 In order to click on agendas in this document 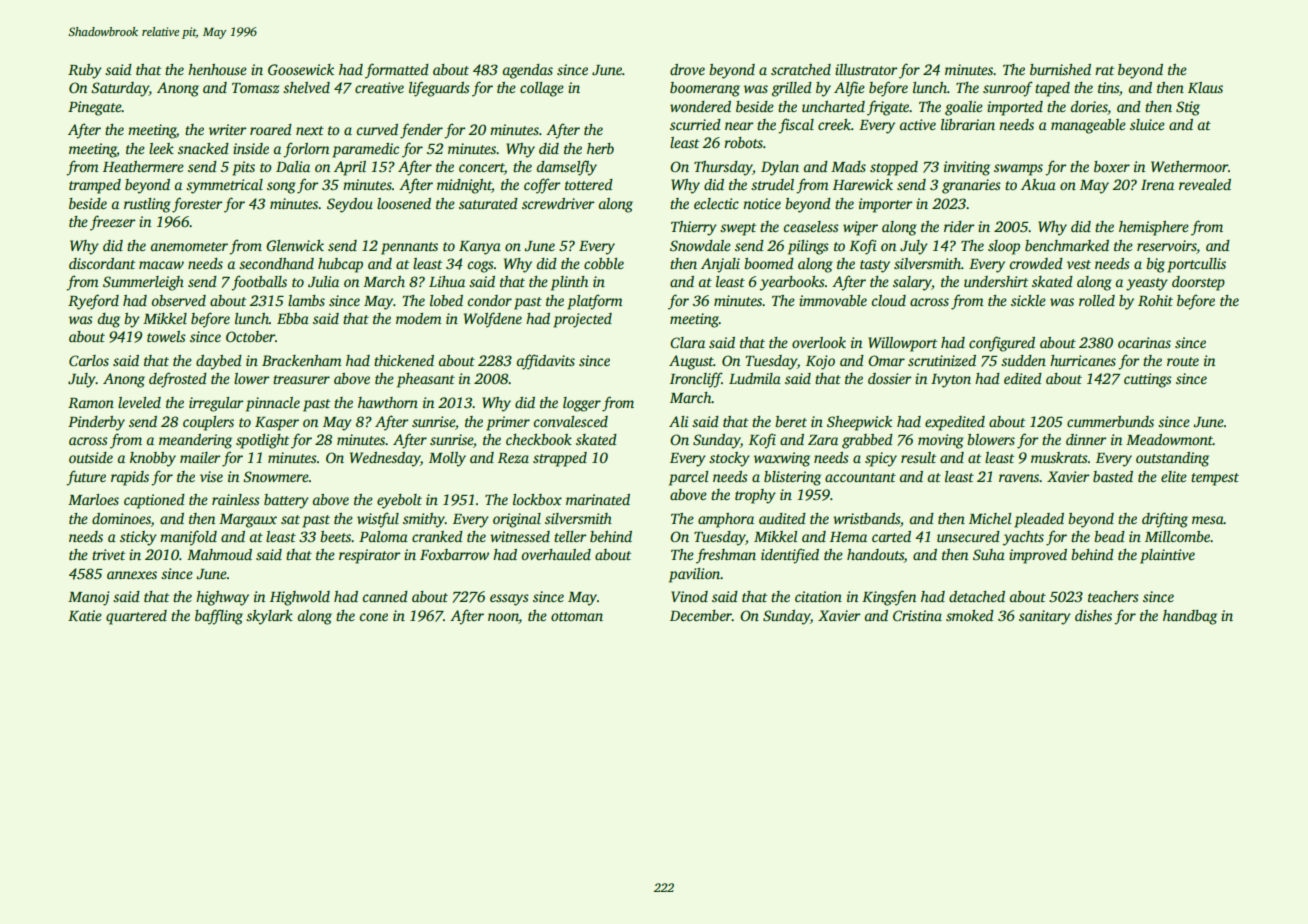, I will do `click(528, 71)`.
